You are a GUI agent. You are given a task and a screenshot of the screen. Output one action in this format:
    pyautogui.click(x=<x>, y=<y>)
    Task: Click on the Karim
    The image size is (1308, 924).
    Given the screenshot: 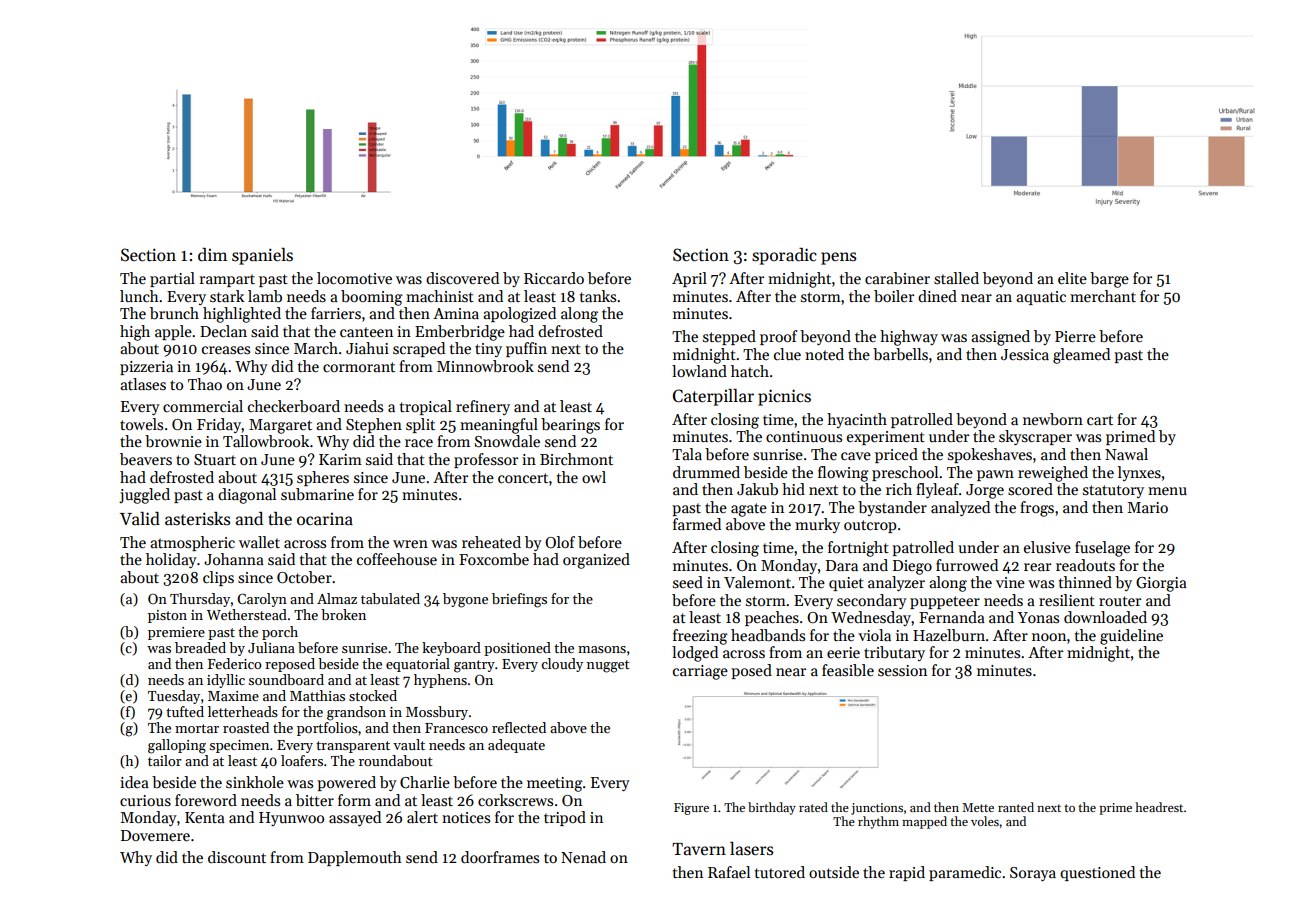 What is the action you would take?
    pyautogui.click(x=340, y=459)
